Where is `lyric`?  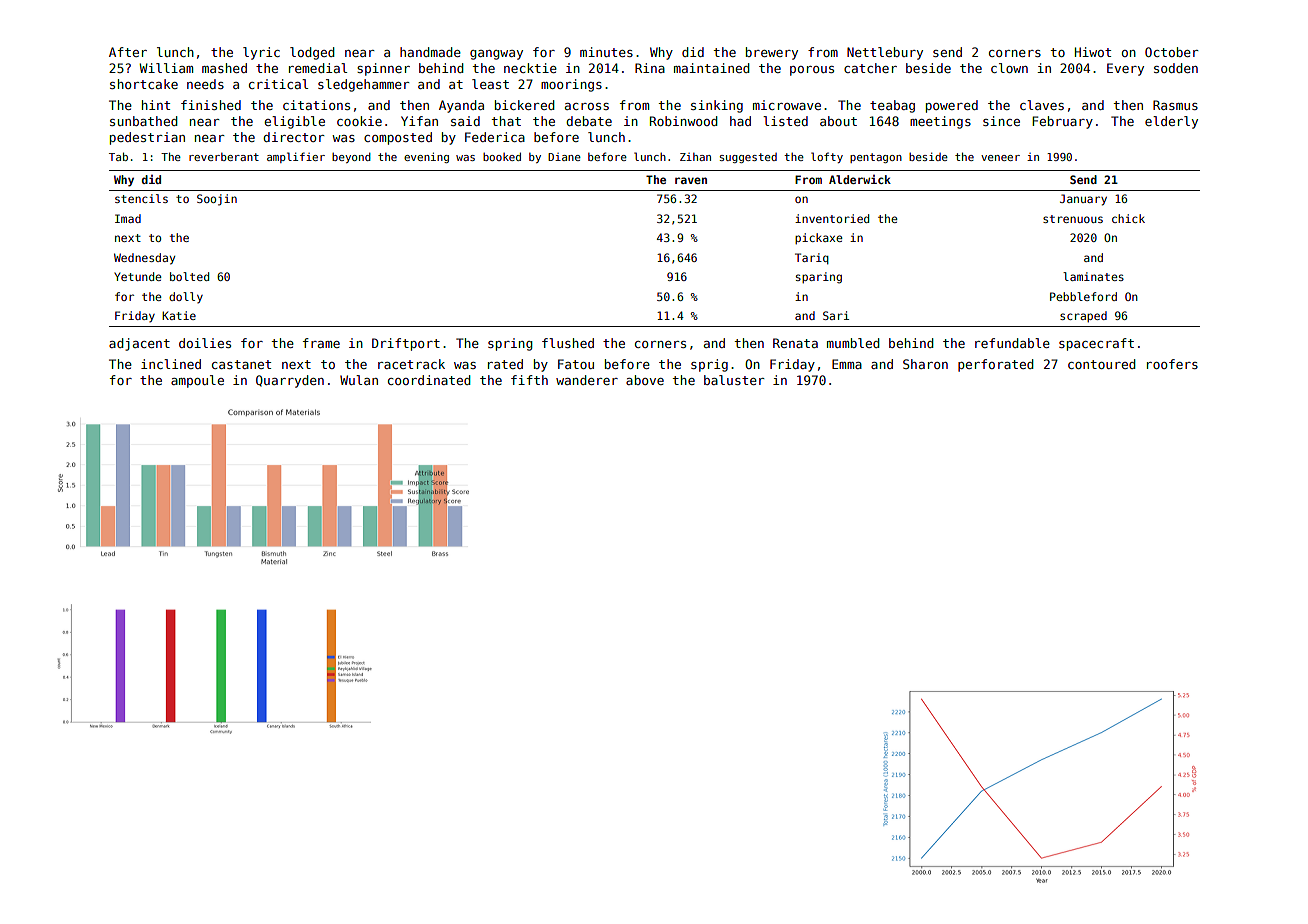 lyric is located at coordinates (261, 53).
